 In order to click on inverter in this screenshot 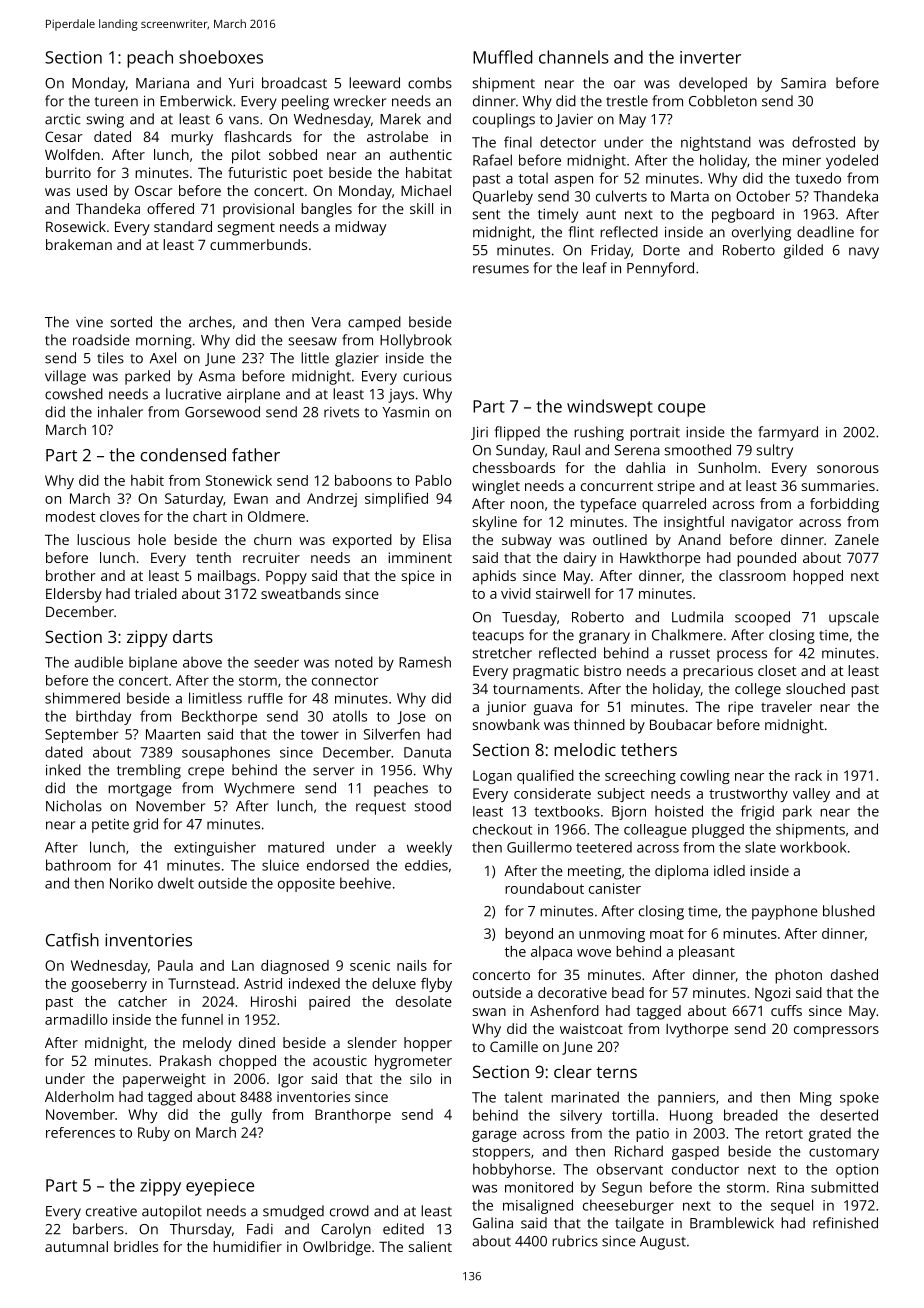, I will do `click(710, 57)`.
